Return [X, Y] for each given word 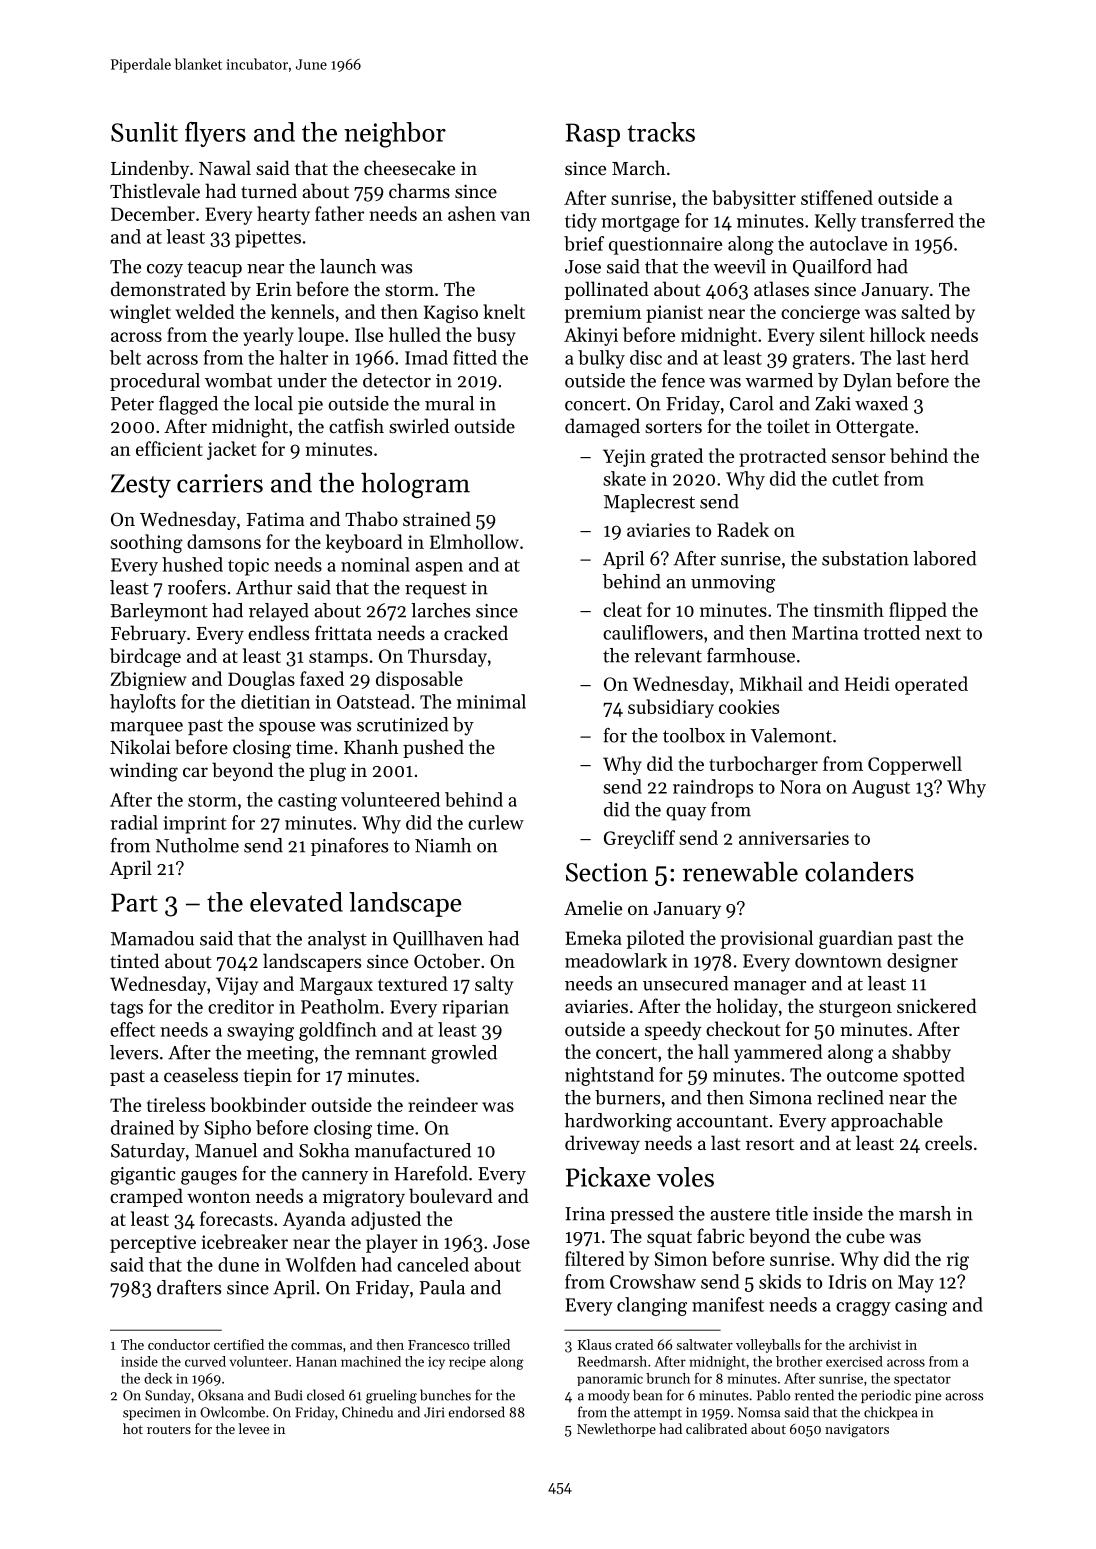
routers [169, 1429]
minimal [491, 701]
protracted [783, 457]
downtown [838, 960]
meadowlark [616, 960]
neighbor [395, 135]
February [148, 634]
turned [269, 190]
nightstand [609, 1076]
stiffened [837, 197]
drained [142, 1127]
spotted [934, 1076]
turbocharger [763, 765]
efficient [169, 448]
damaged [602, 428]
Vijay [237, 986]
